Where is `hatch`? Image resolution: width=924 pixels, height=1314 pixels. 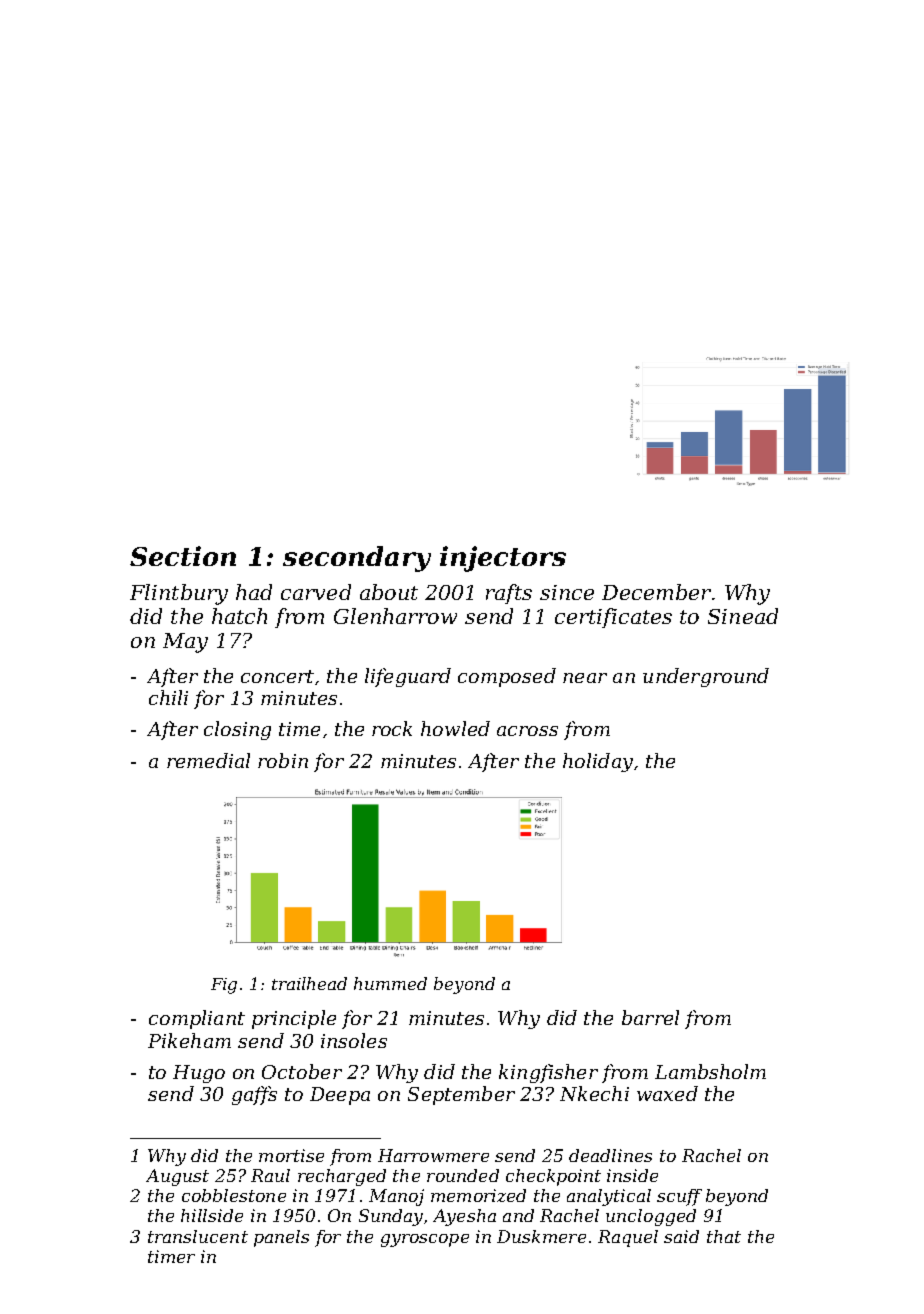
hatch is located at coordinates (239, 616).
